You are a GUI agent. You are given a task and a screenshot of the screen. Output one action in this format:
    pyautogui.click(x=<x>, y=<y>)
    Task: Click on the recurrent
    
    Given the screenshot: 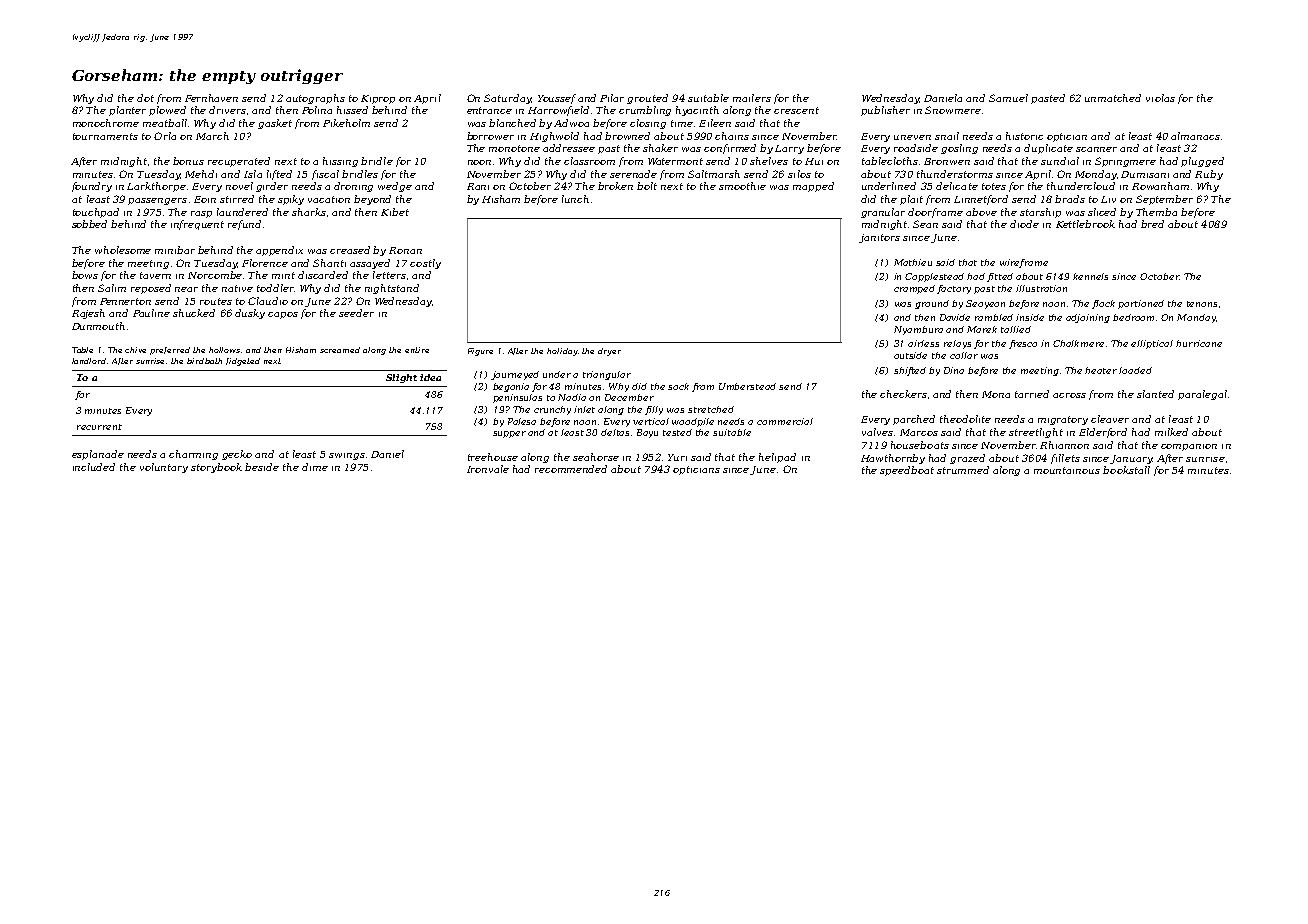 What is the action you would take?
    pyautogui.click(x=99, y=427)
